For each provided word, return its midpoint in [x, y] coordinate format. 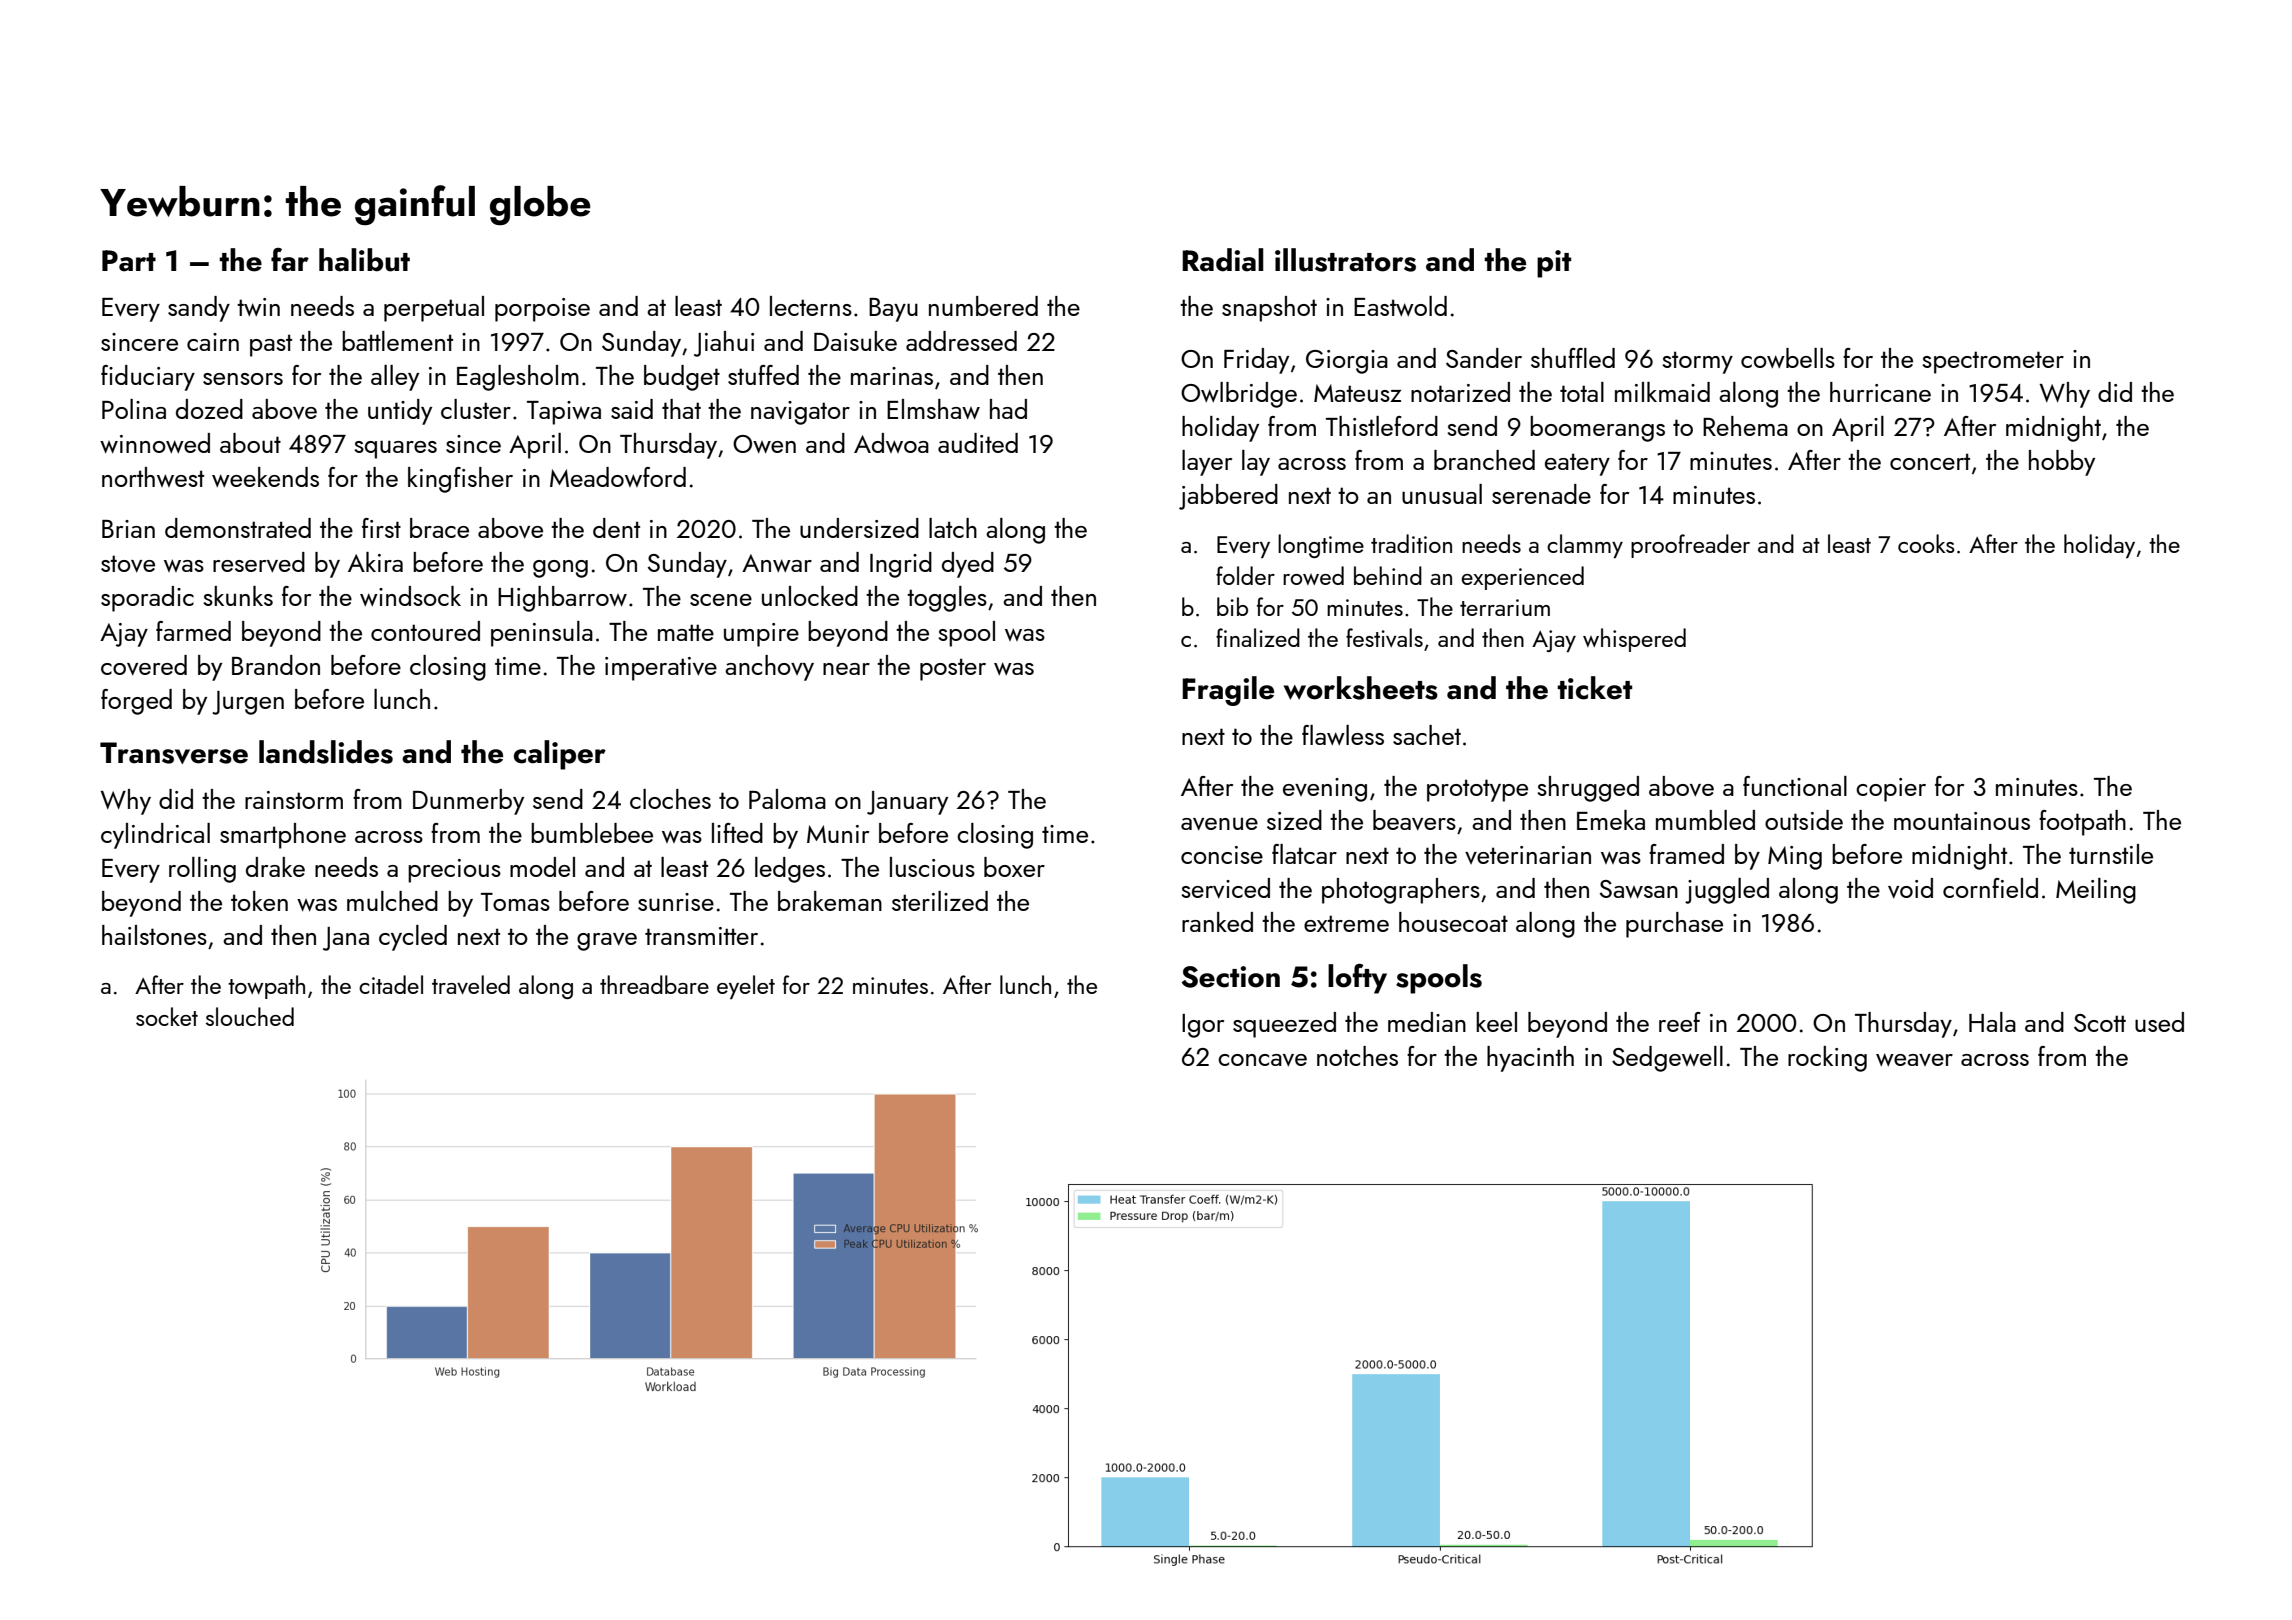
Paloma [787, 799]
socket [167, 1016]
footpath [2082, 823]
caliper [560, 755]
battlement [397, 341]
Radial [1223, 260]
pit [1554, 264]
